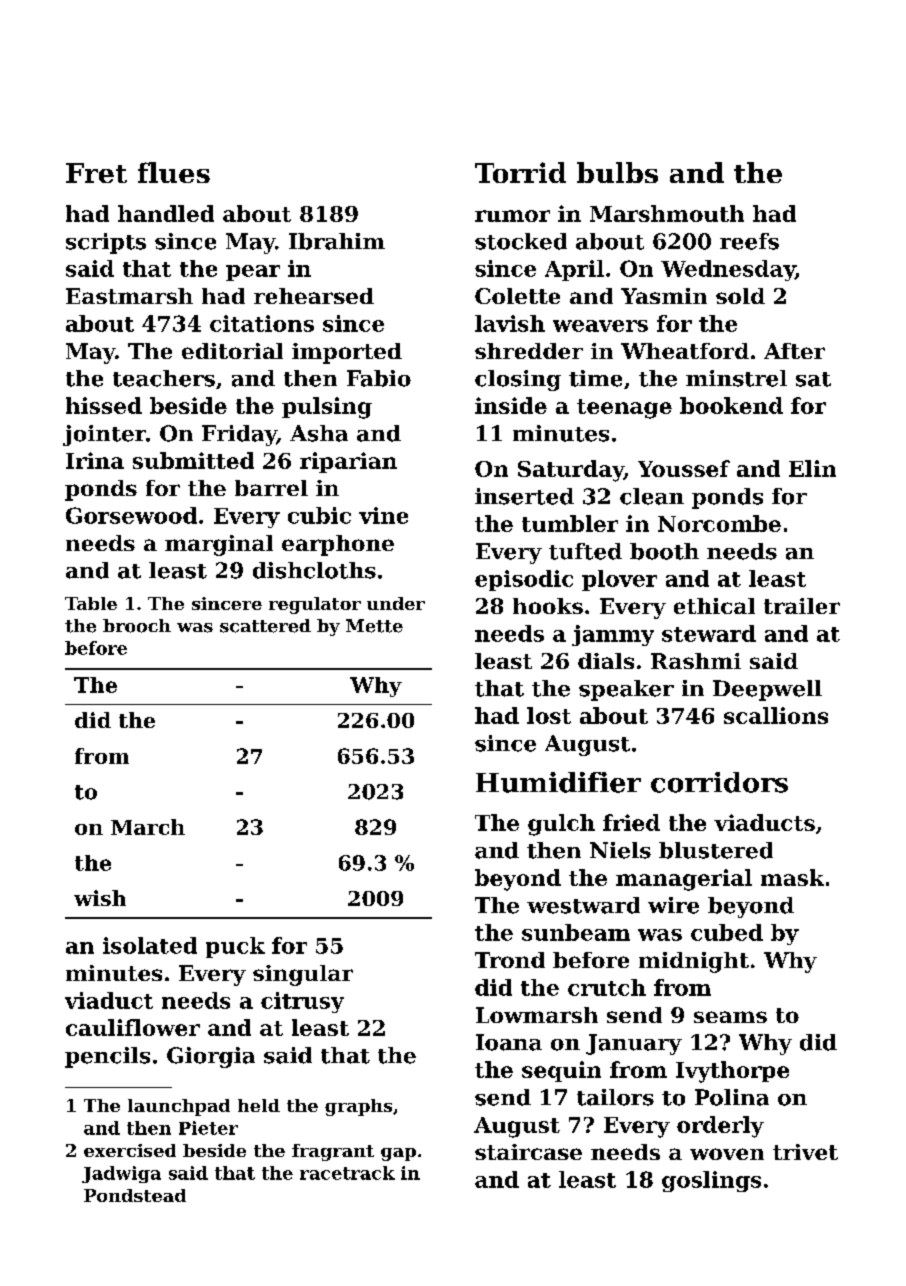  What do you see at coordinates (664, 551) in the image?
I see `booth` at bounding box center [664, 551].
